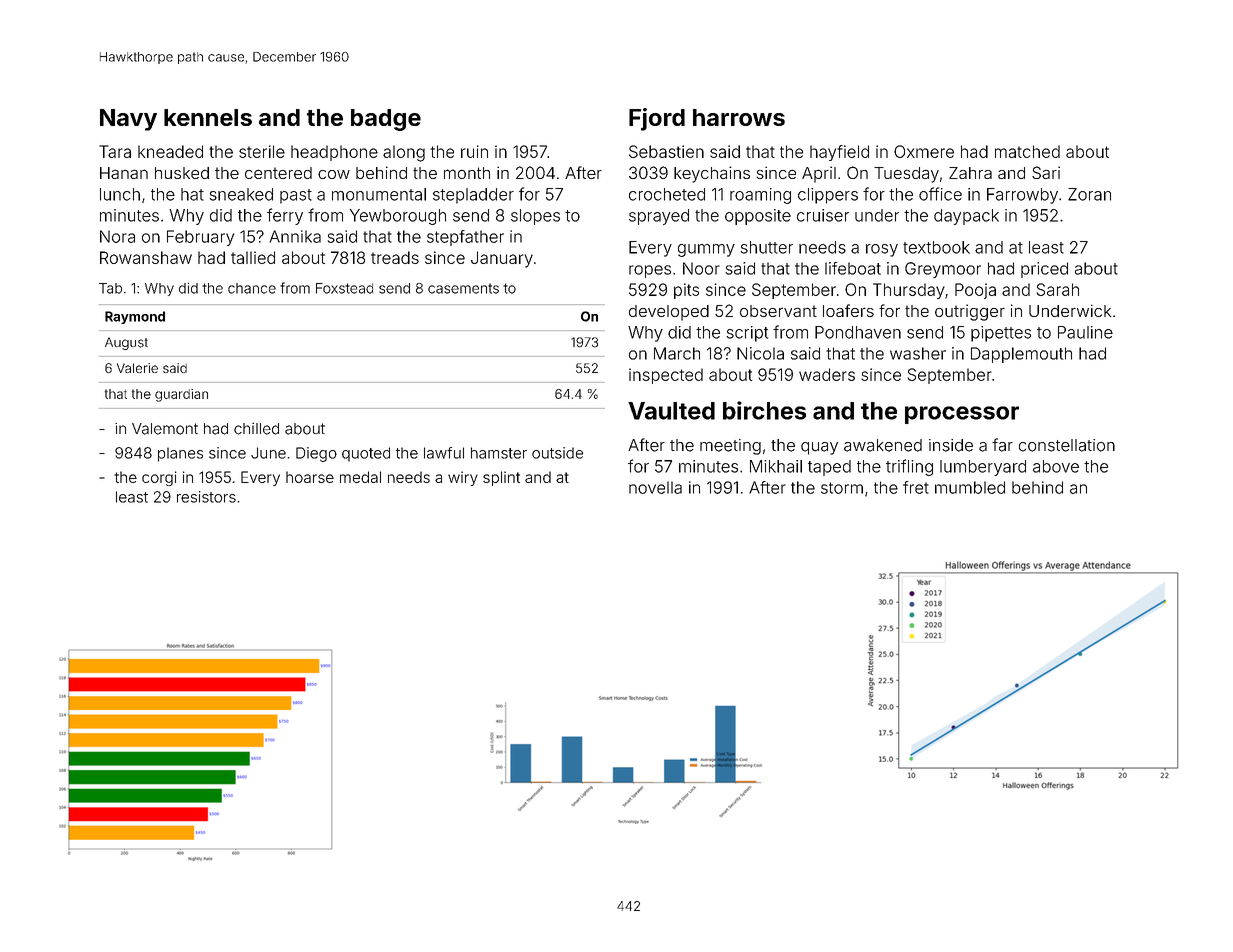  Describe the element at coordinates (170, 151) in the screenshot. I see `kneaded` at that location.
